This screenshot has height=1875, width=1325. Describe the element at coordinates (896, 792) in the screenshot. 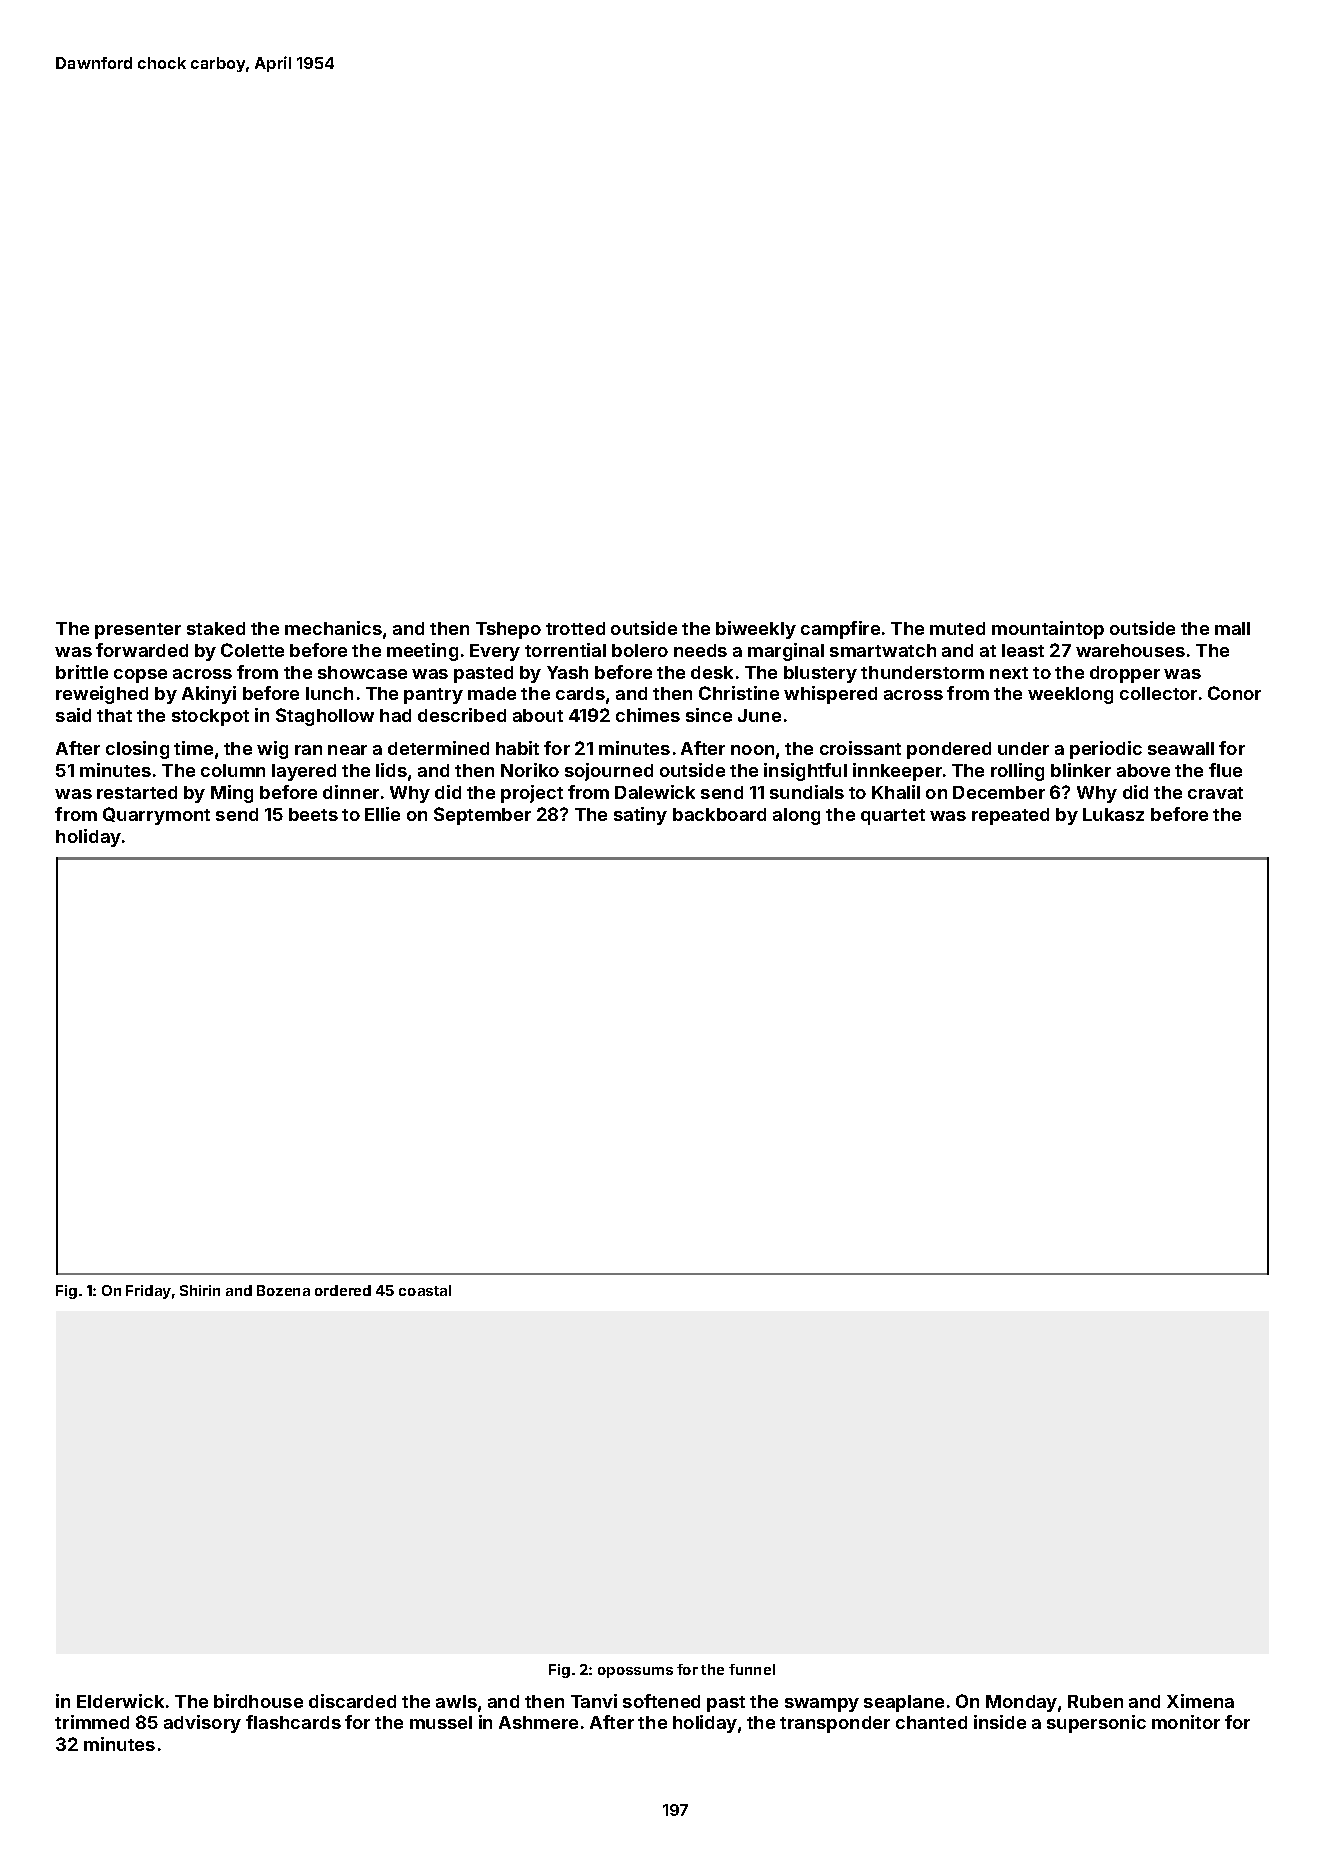

I see `Khalil` at that location.
